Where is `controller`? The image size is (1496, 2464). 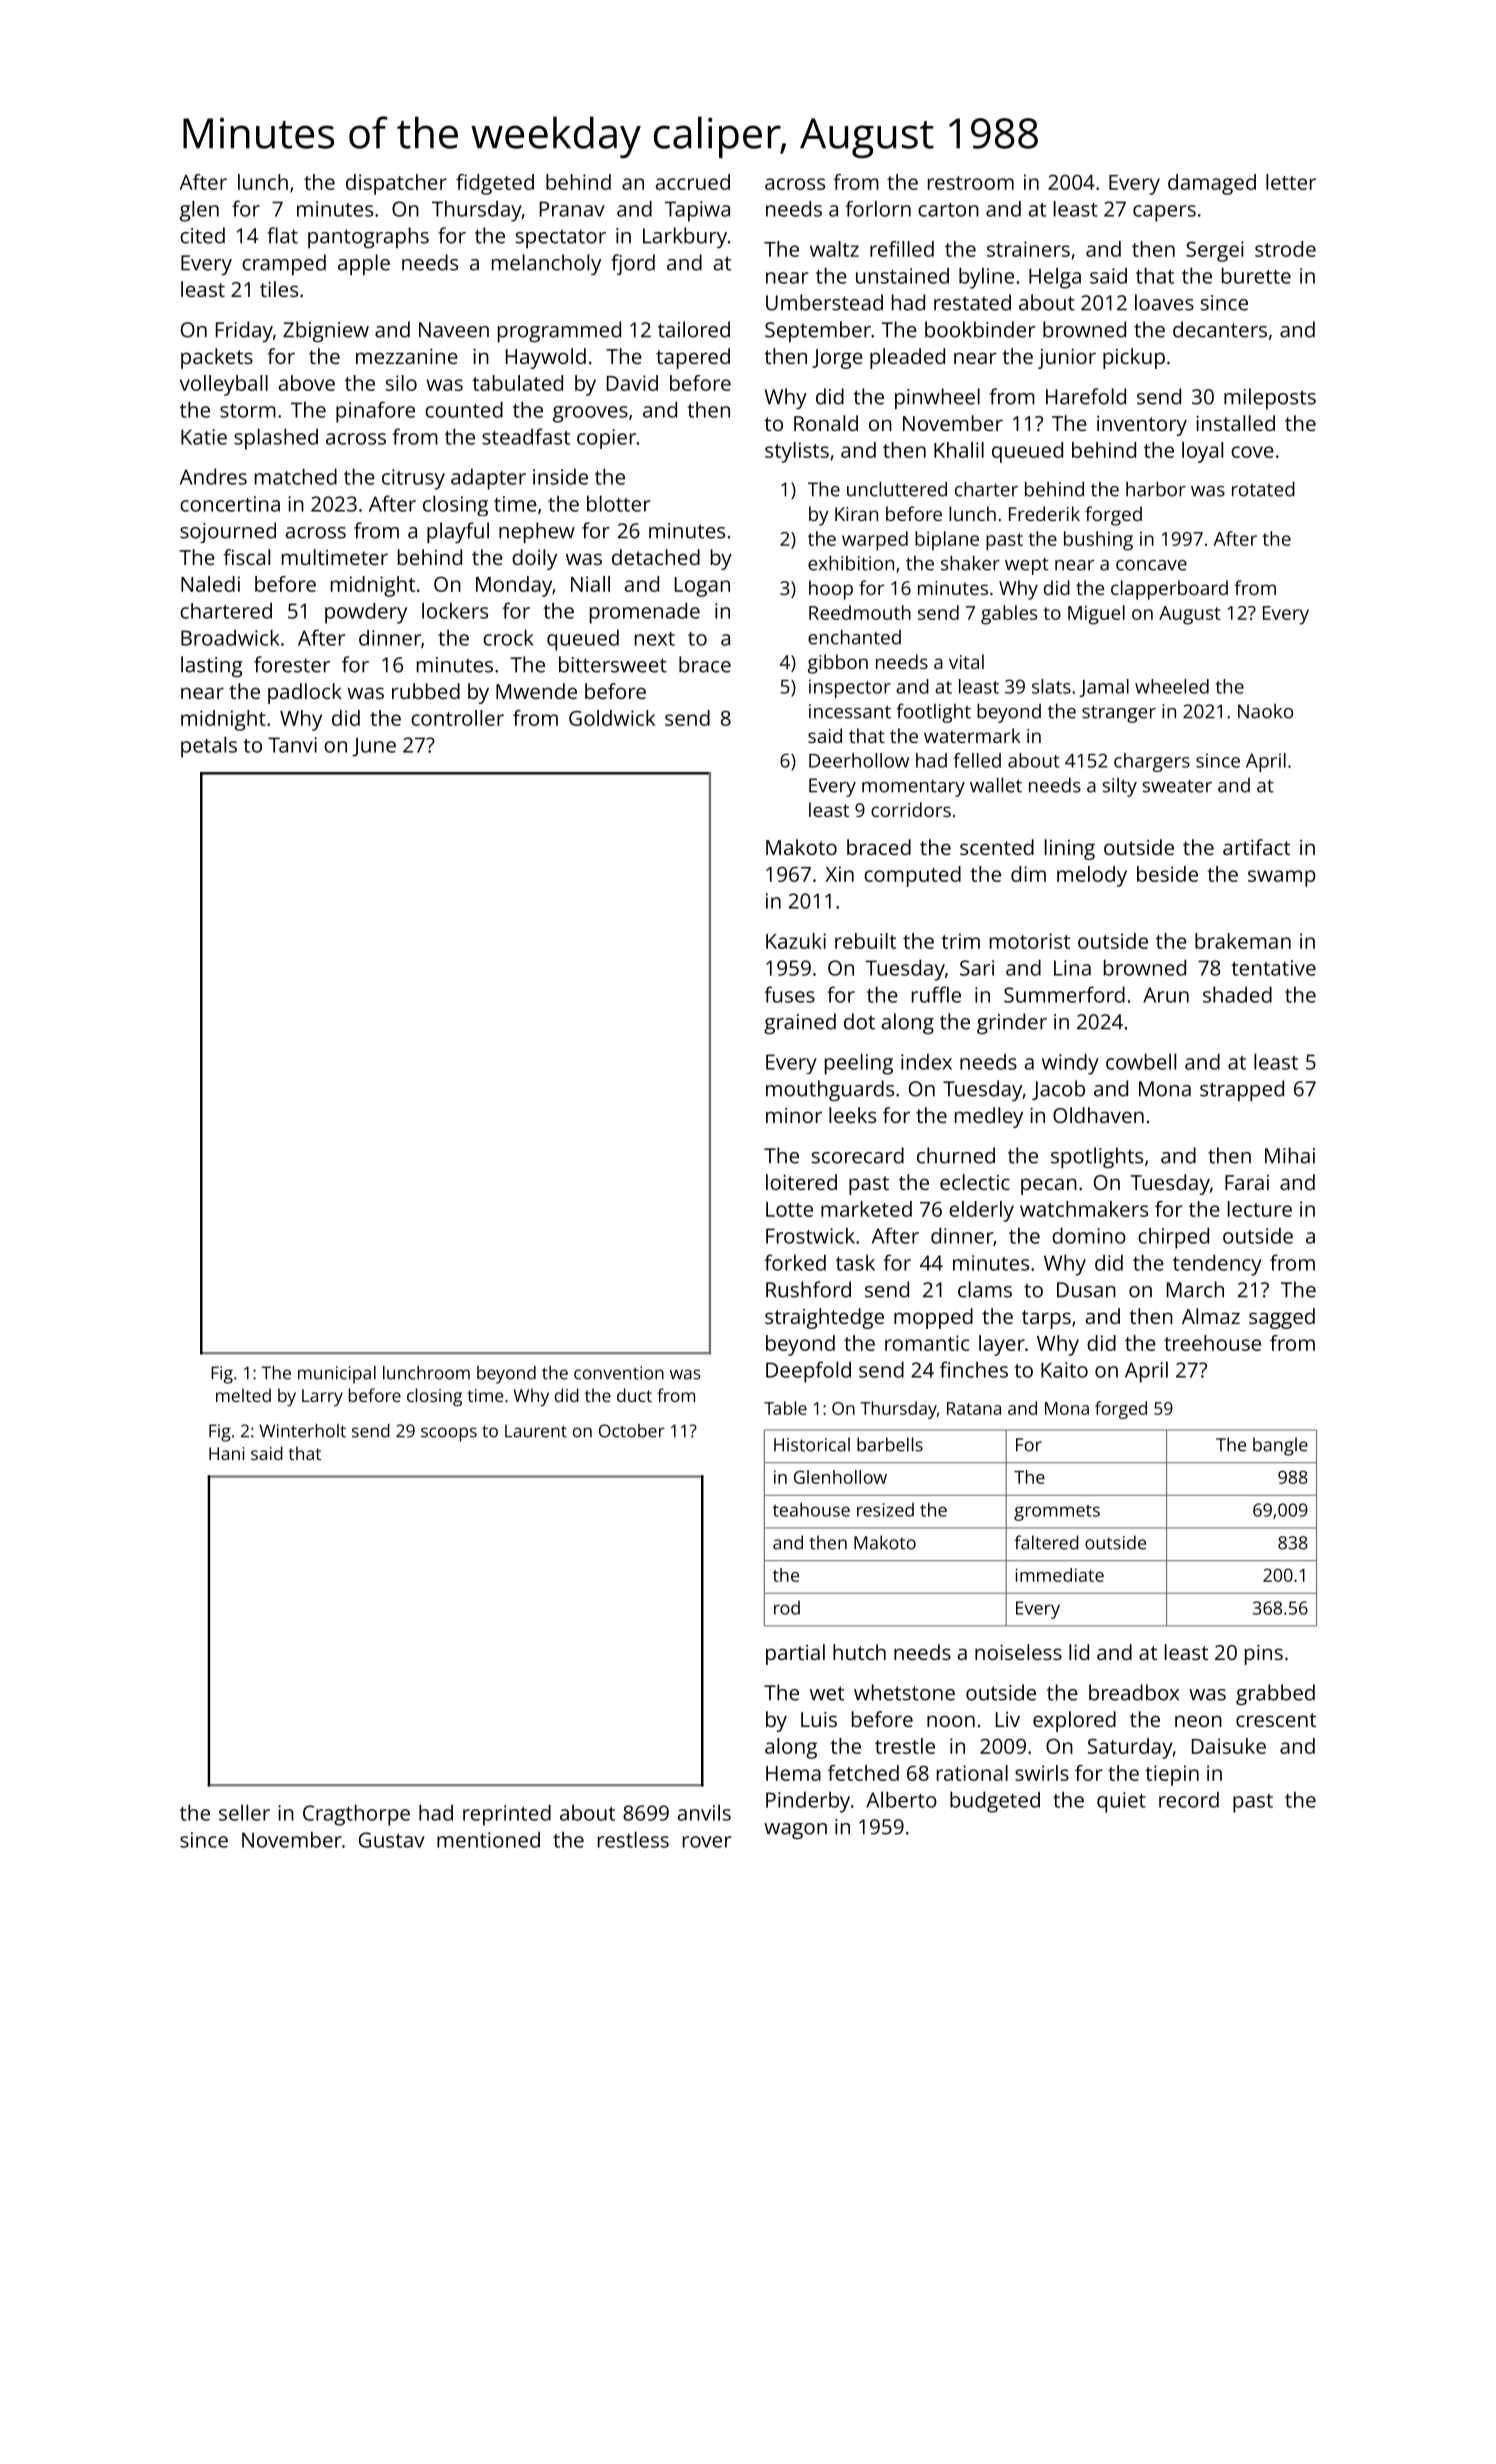
controller is located at coordinates (457, 718).
